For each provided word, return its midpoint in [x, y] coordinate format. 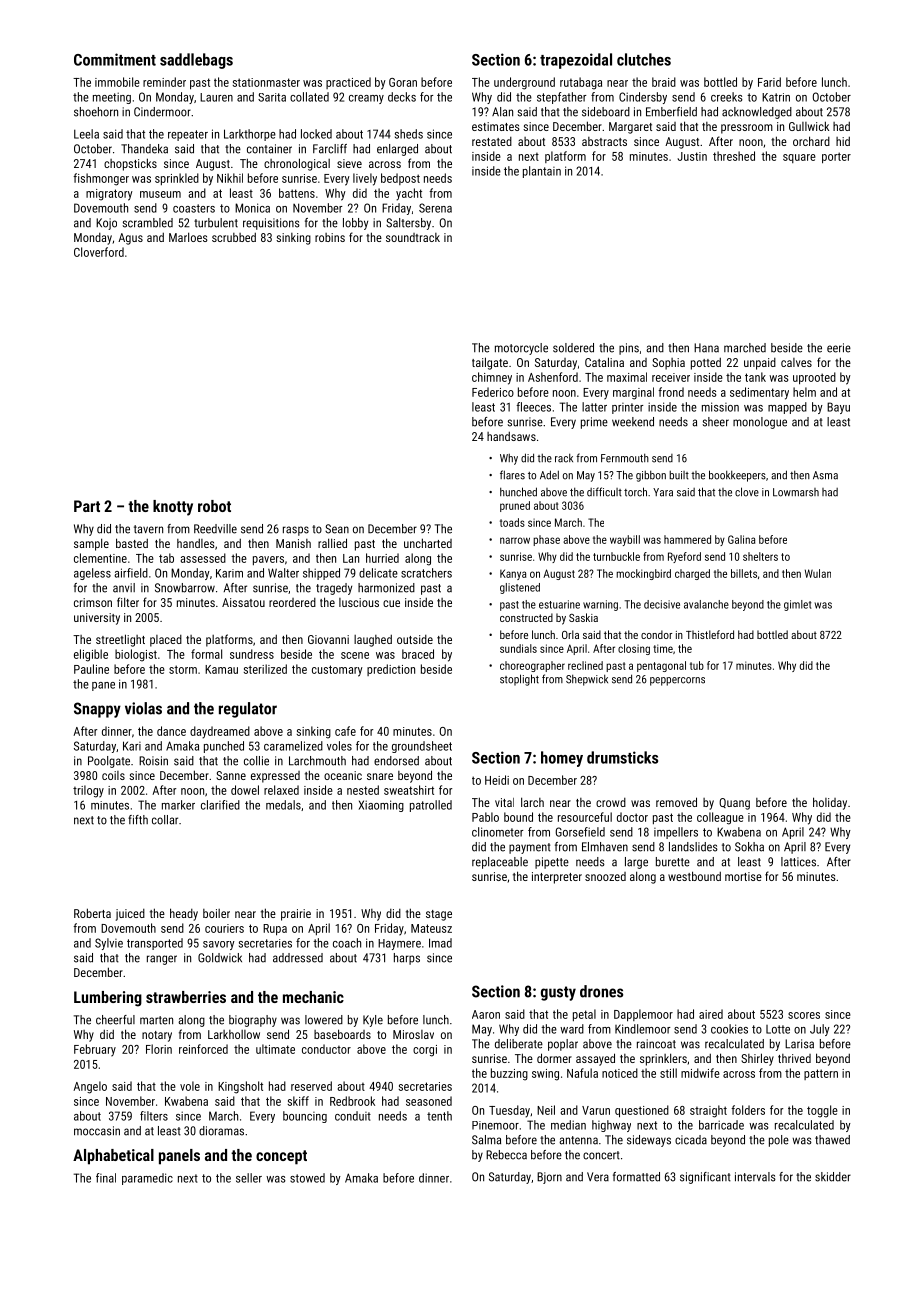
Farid [769, 82]
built [679, 475]
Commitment [115, 59]
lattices [798, 862]
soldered [573, 348]
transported [155, 944]
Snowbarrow [185, 588]
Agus [130, 239]
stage [439, 915]
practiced [348, 83]
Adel [549, 475]
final [106, 1178]
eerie [839, 348]
